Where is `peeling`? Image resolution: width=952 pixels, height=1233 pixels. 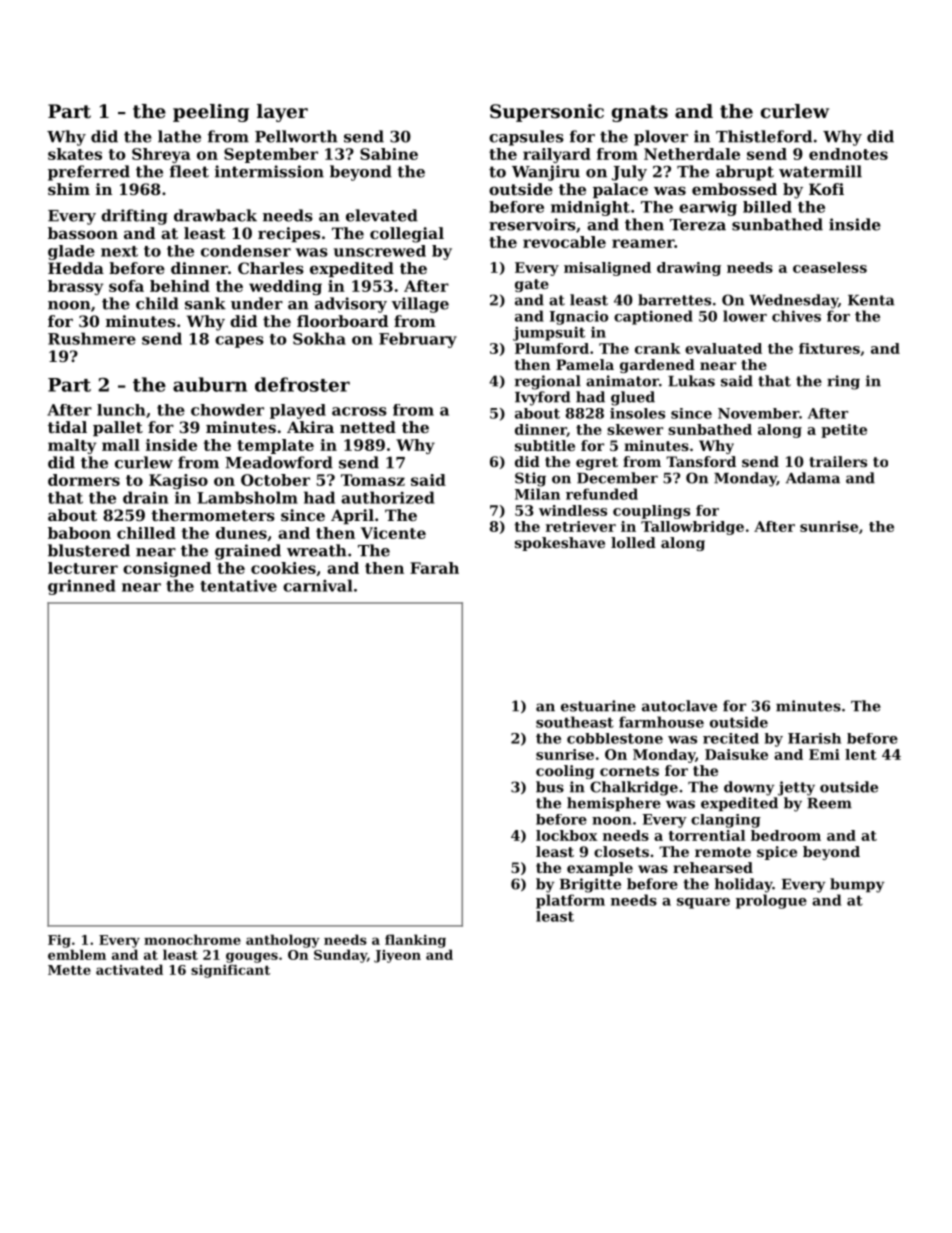 peeling is located at coordinates (211, 113).
